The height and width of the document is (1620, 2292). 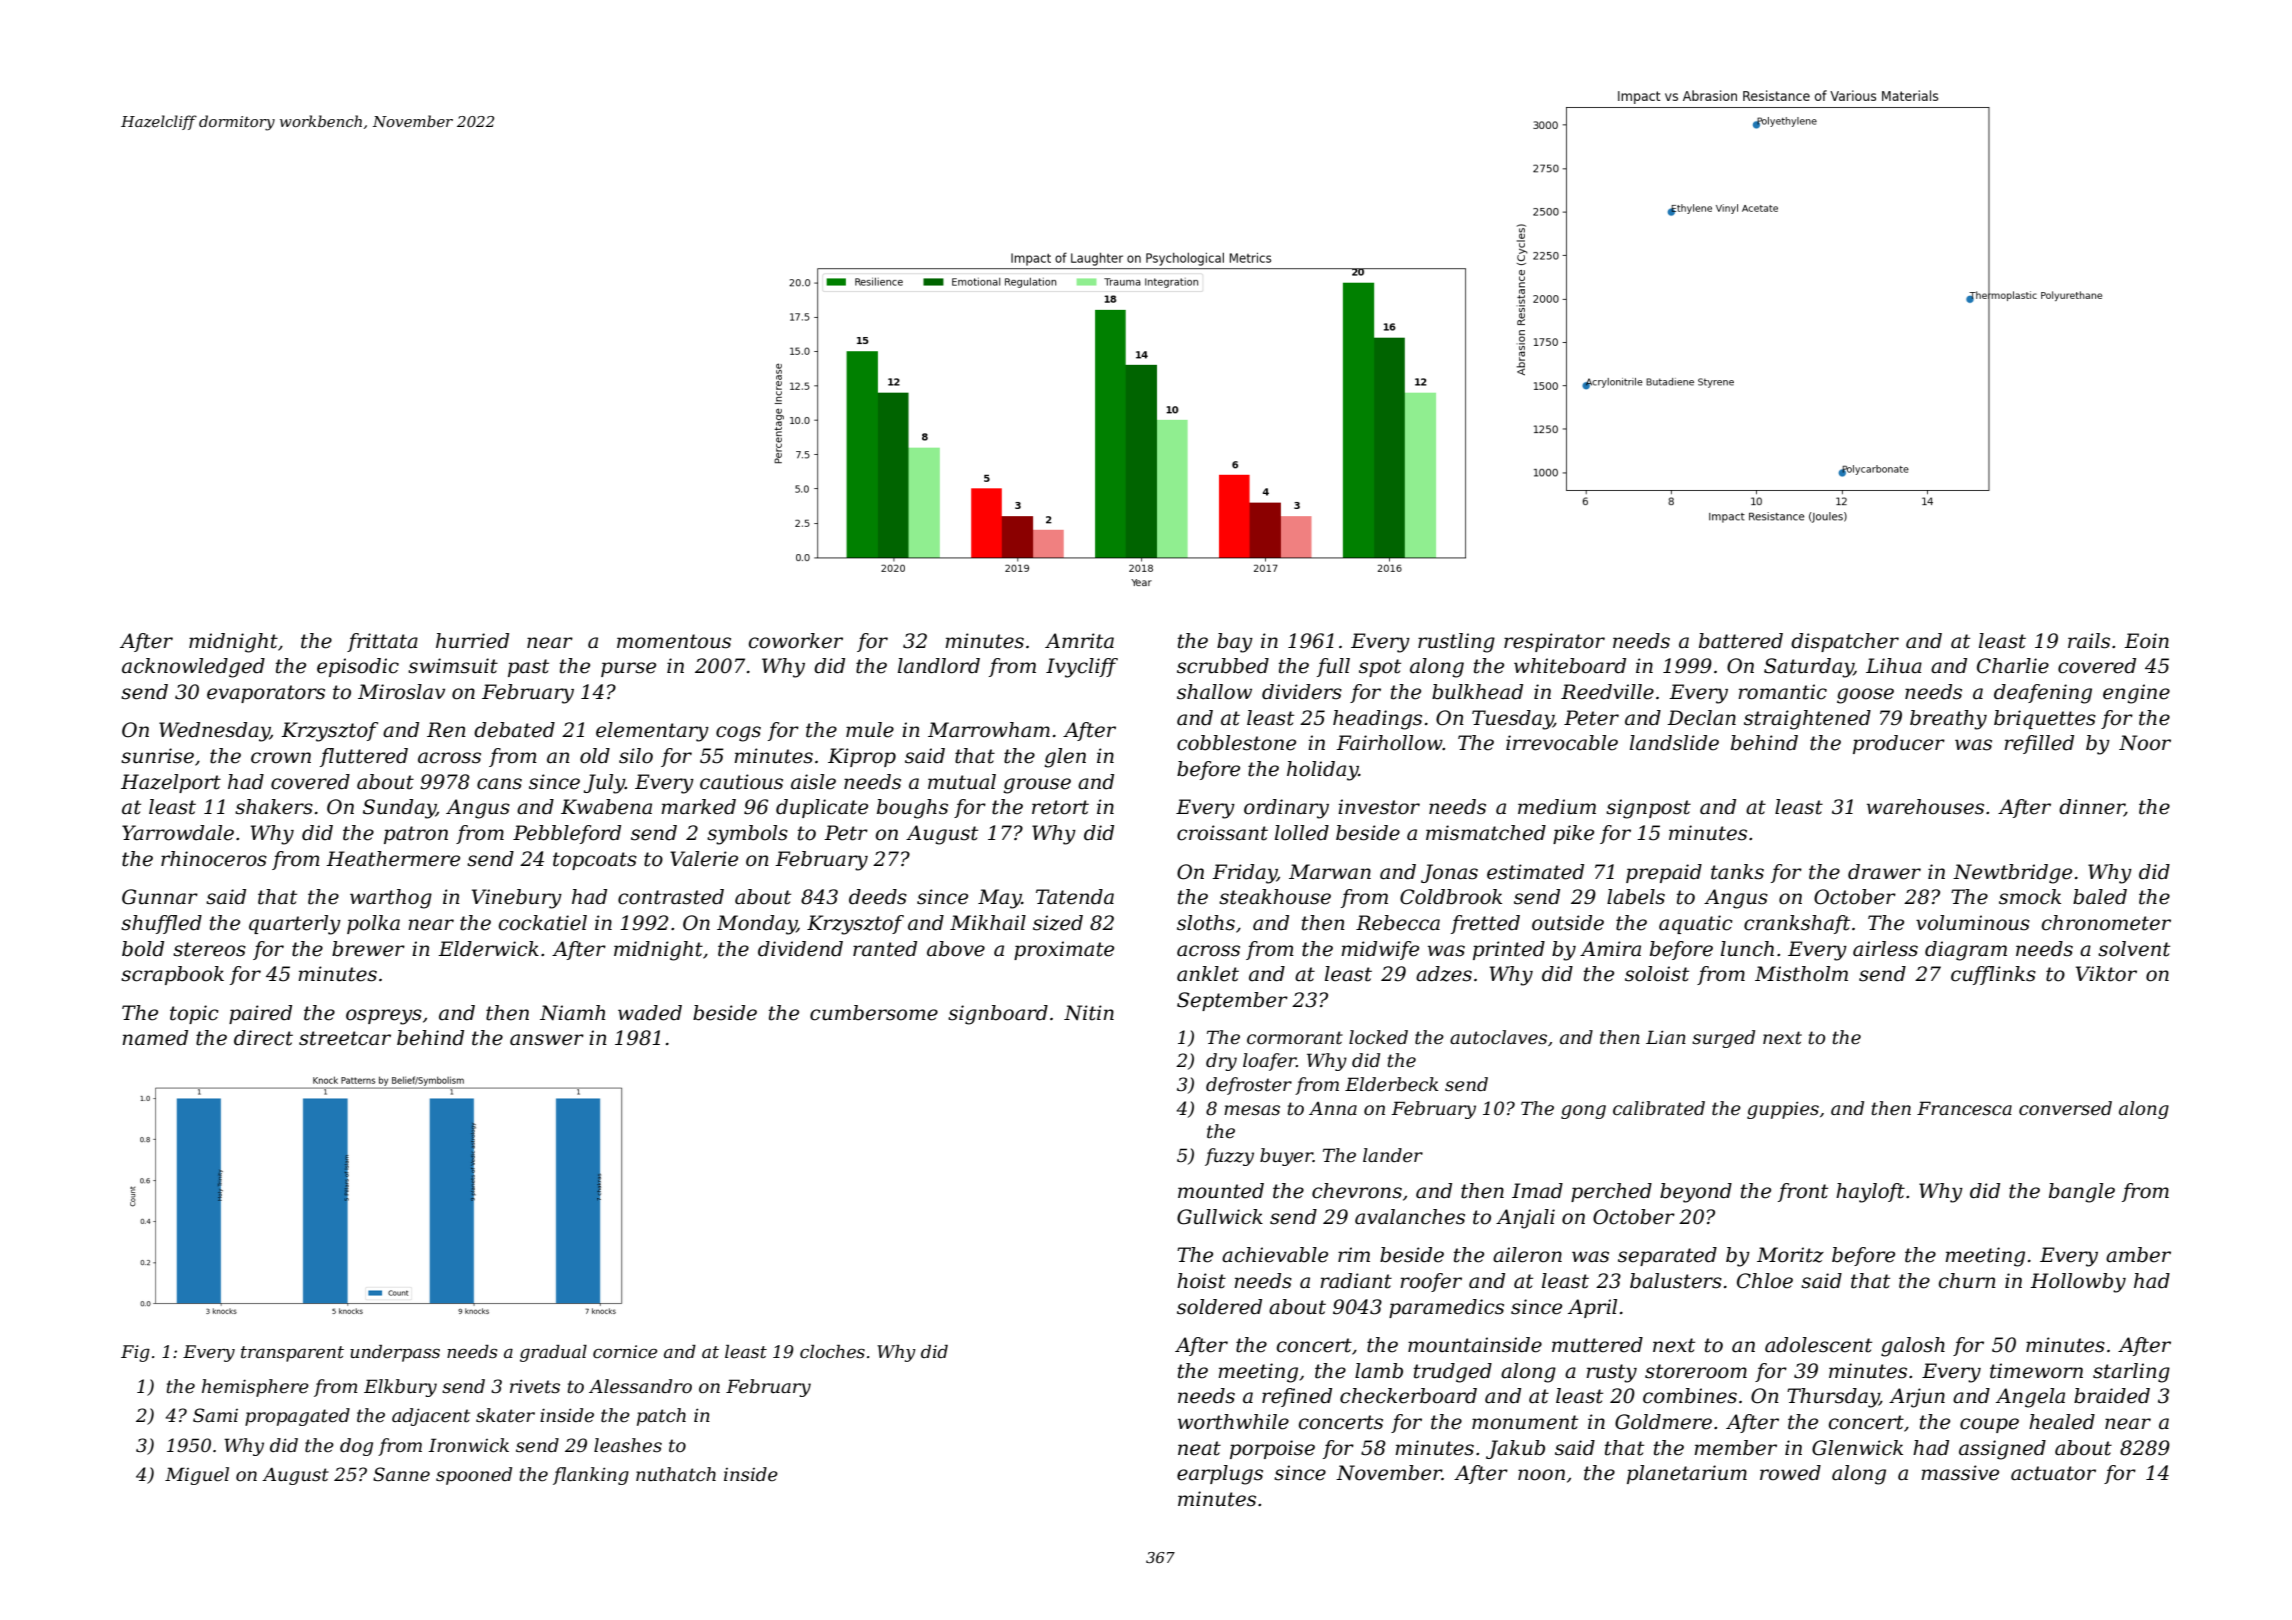 What do you see at coordinates (874, 1013) in the document?
I see `cumbersome` at bounding box center [874, 1013].
